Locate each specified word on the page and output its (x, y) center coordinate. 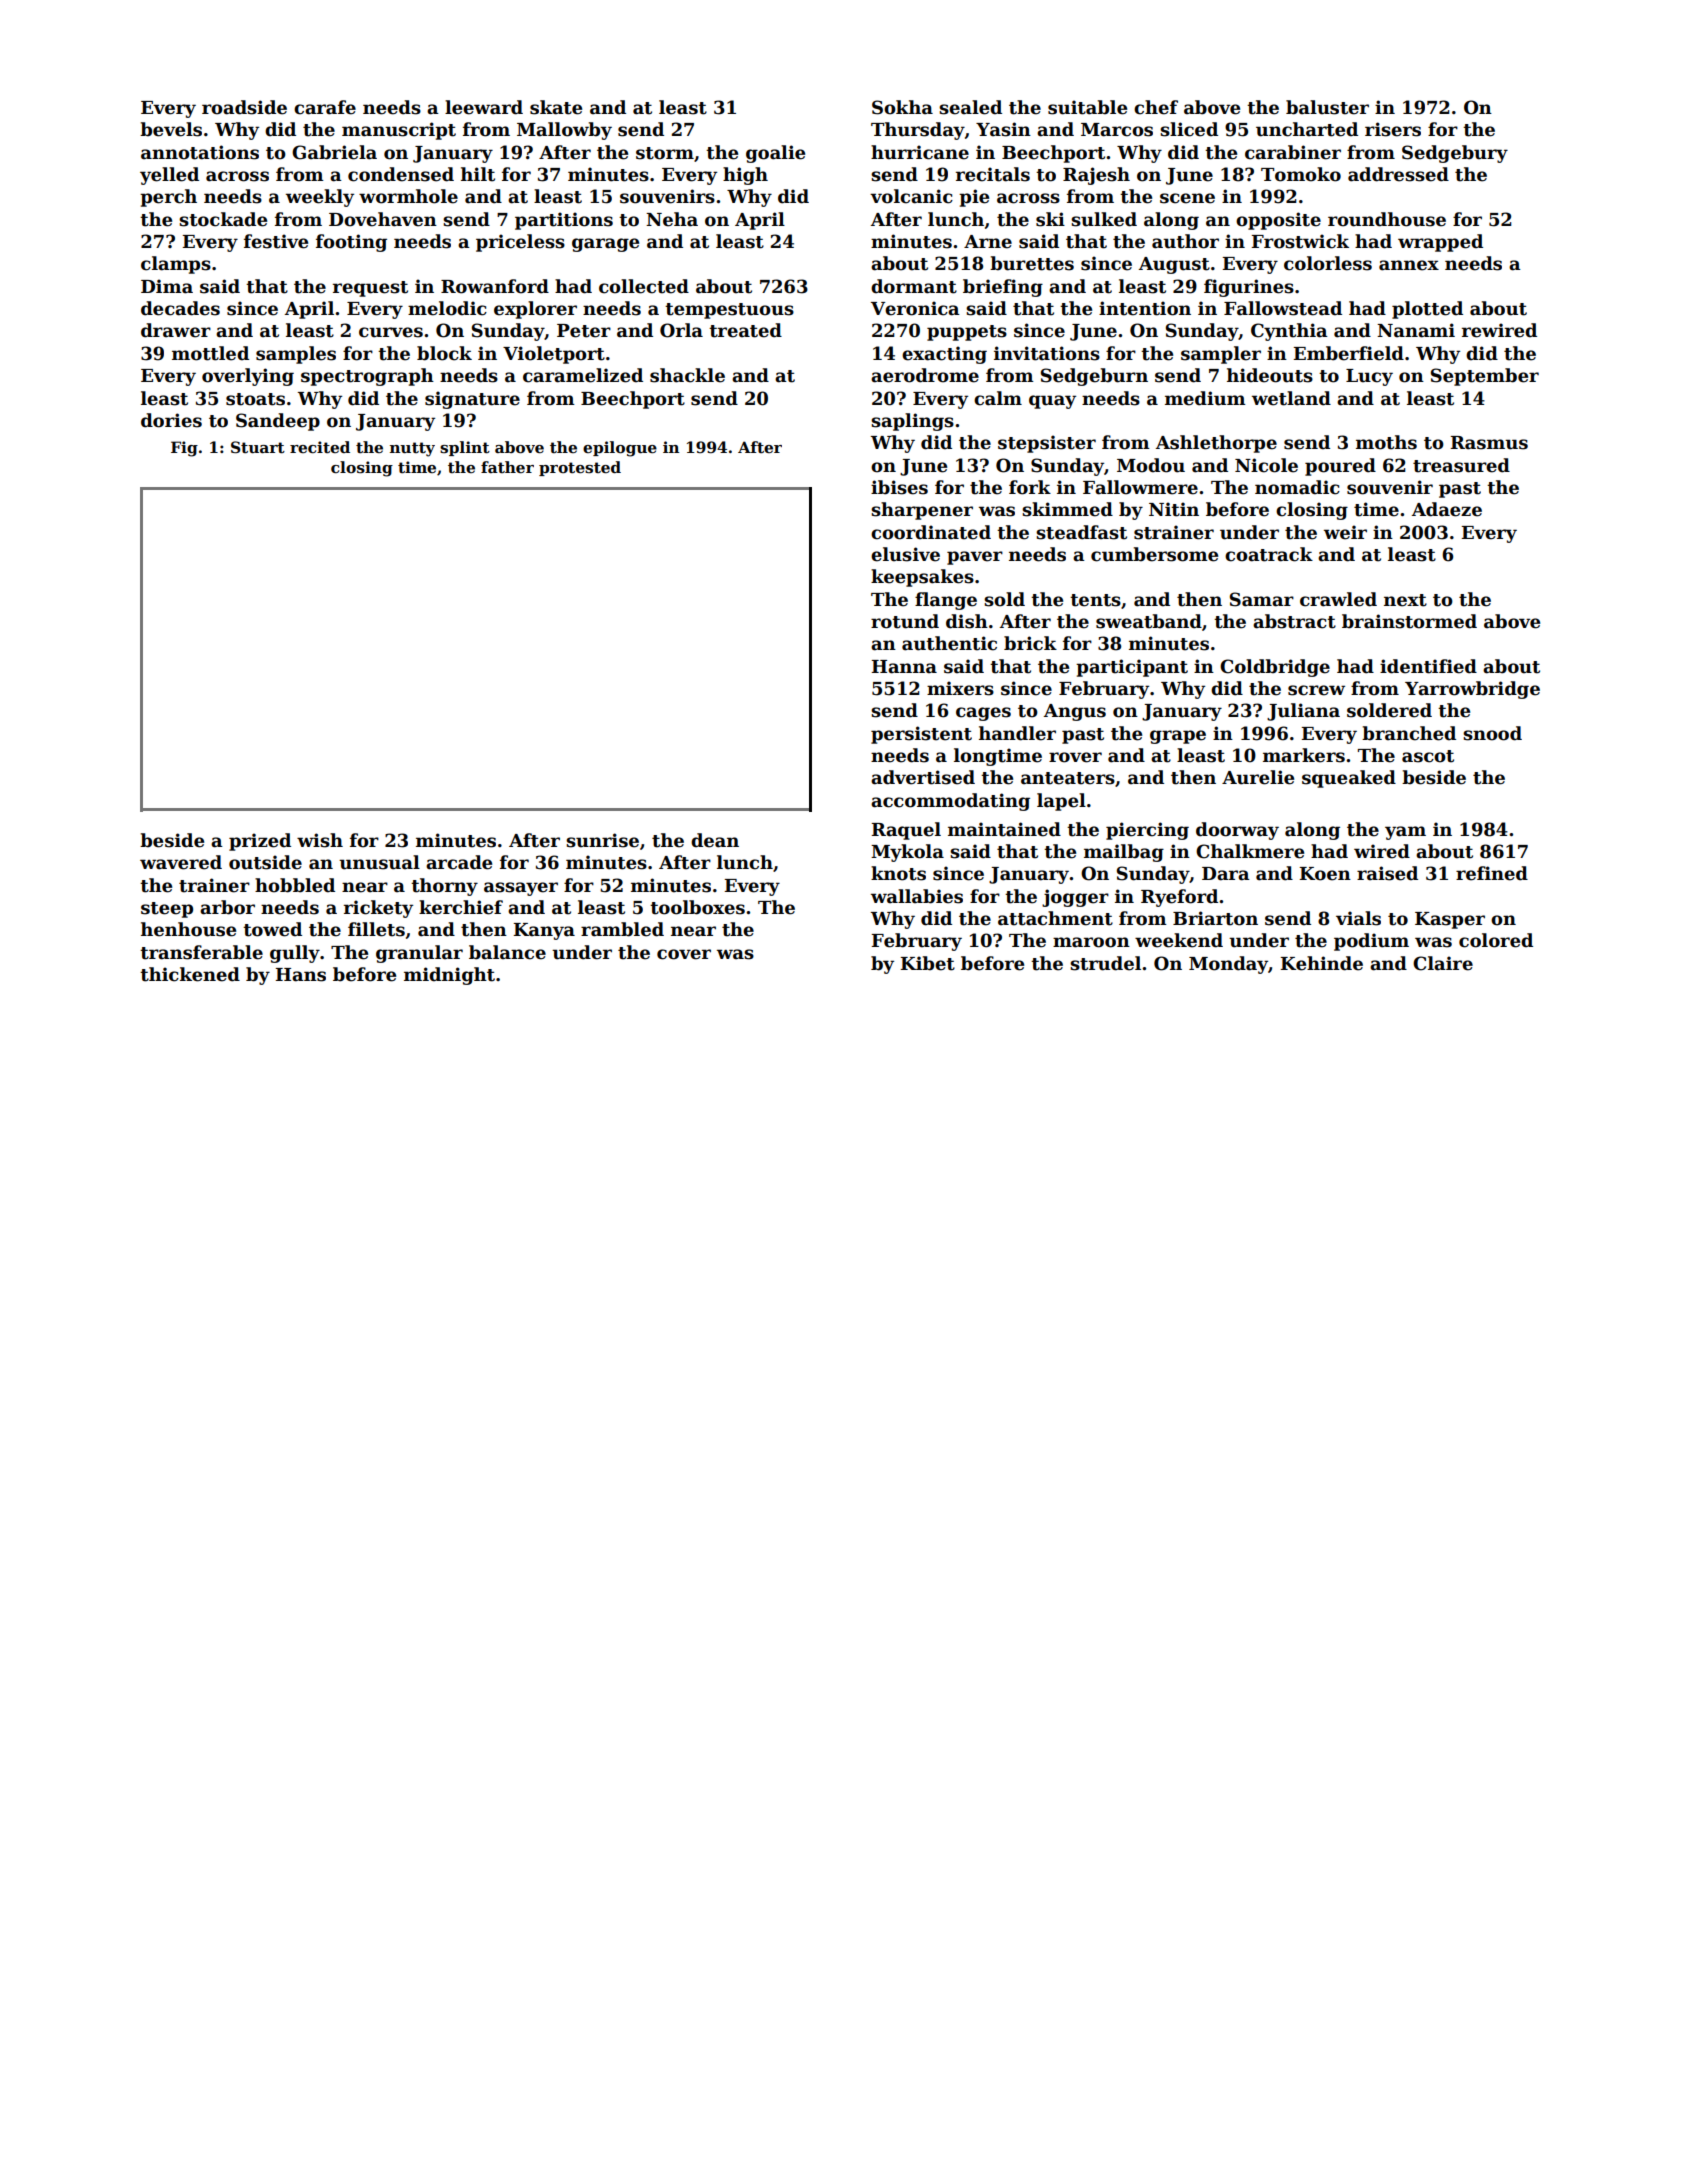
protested (580, 468)
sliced (1189, 129)
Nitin (1174, 509)
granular (419, 954)
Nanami (1416, 330)
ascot (1428, 756)
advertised (923, 777)
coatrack (1269, 554)
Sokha (902, 107)
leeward (484, 107)
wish (320, 840)
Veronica (915, 308)
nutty (412, 449)
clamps (176, 265)
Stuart (258, 447)
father (507, 467)
